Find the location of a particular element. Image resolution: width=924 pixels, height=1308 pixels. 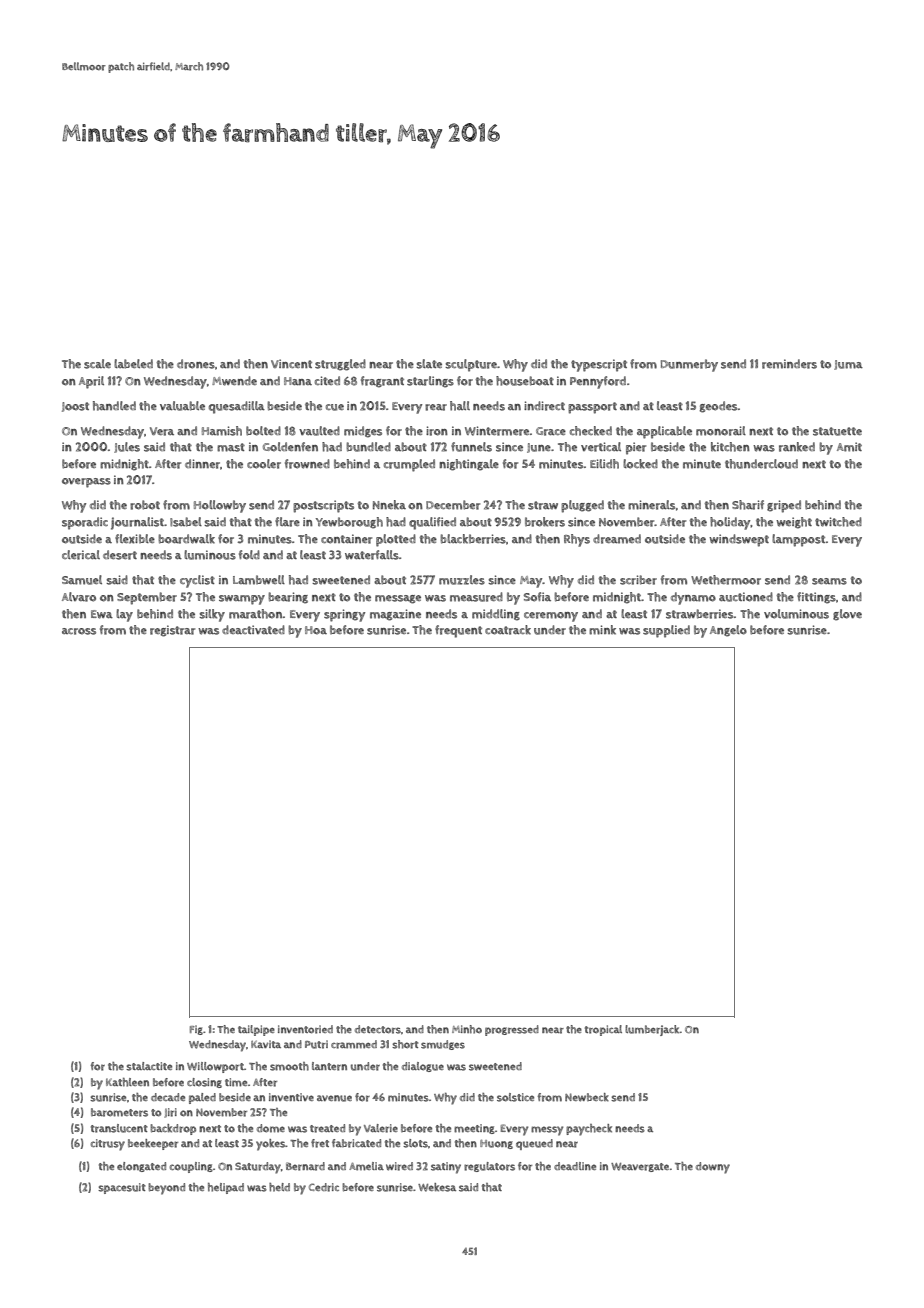

lumberjack is located at coordinates (652, 1030).
